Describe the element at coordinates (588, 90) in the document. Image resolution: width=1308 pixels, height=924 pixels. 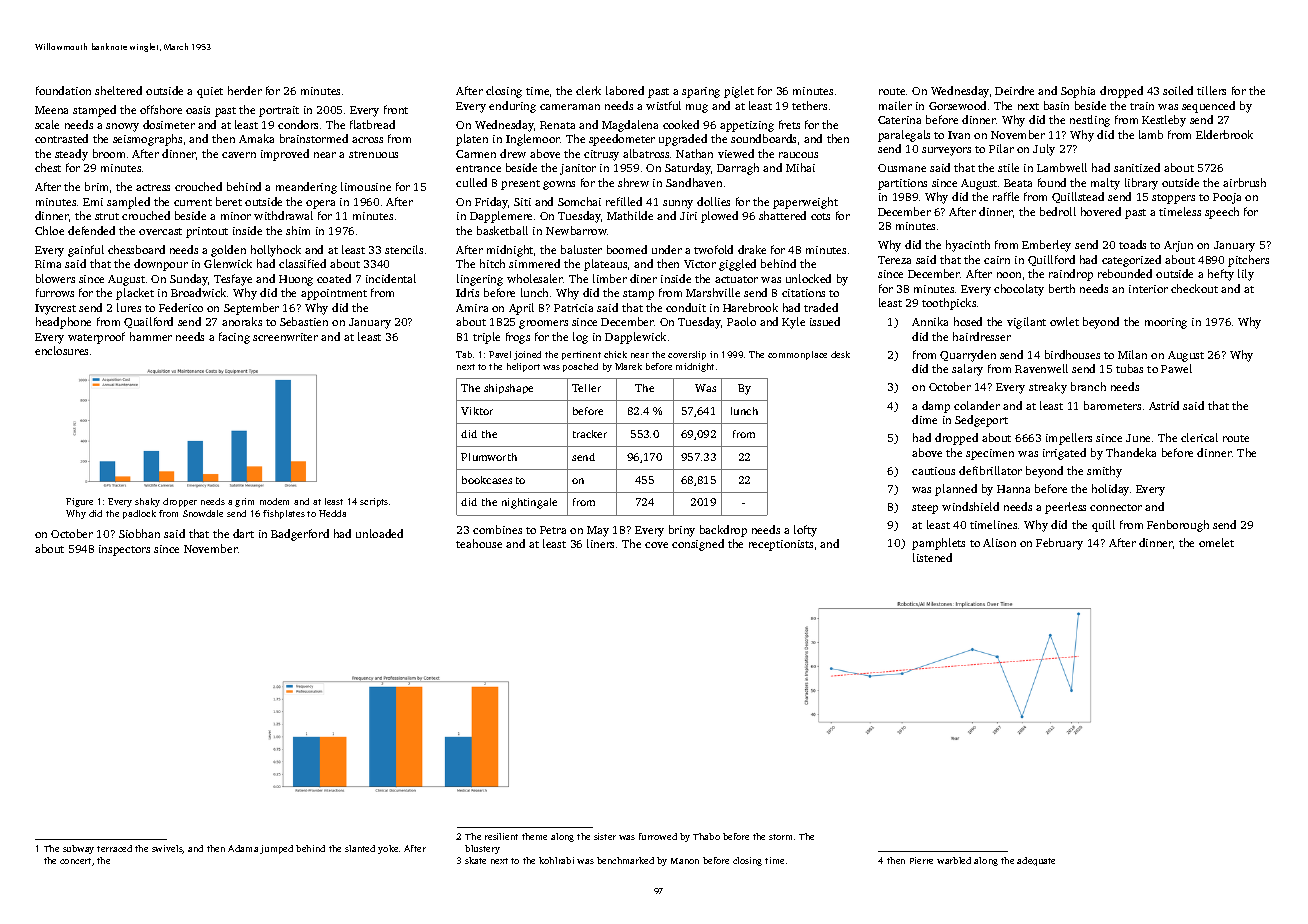
I see `clerk` at that location.
